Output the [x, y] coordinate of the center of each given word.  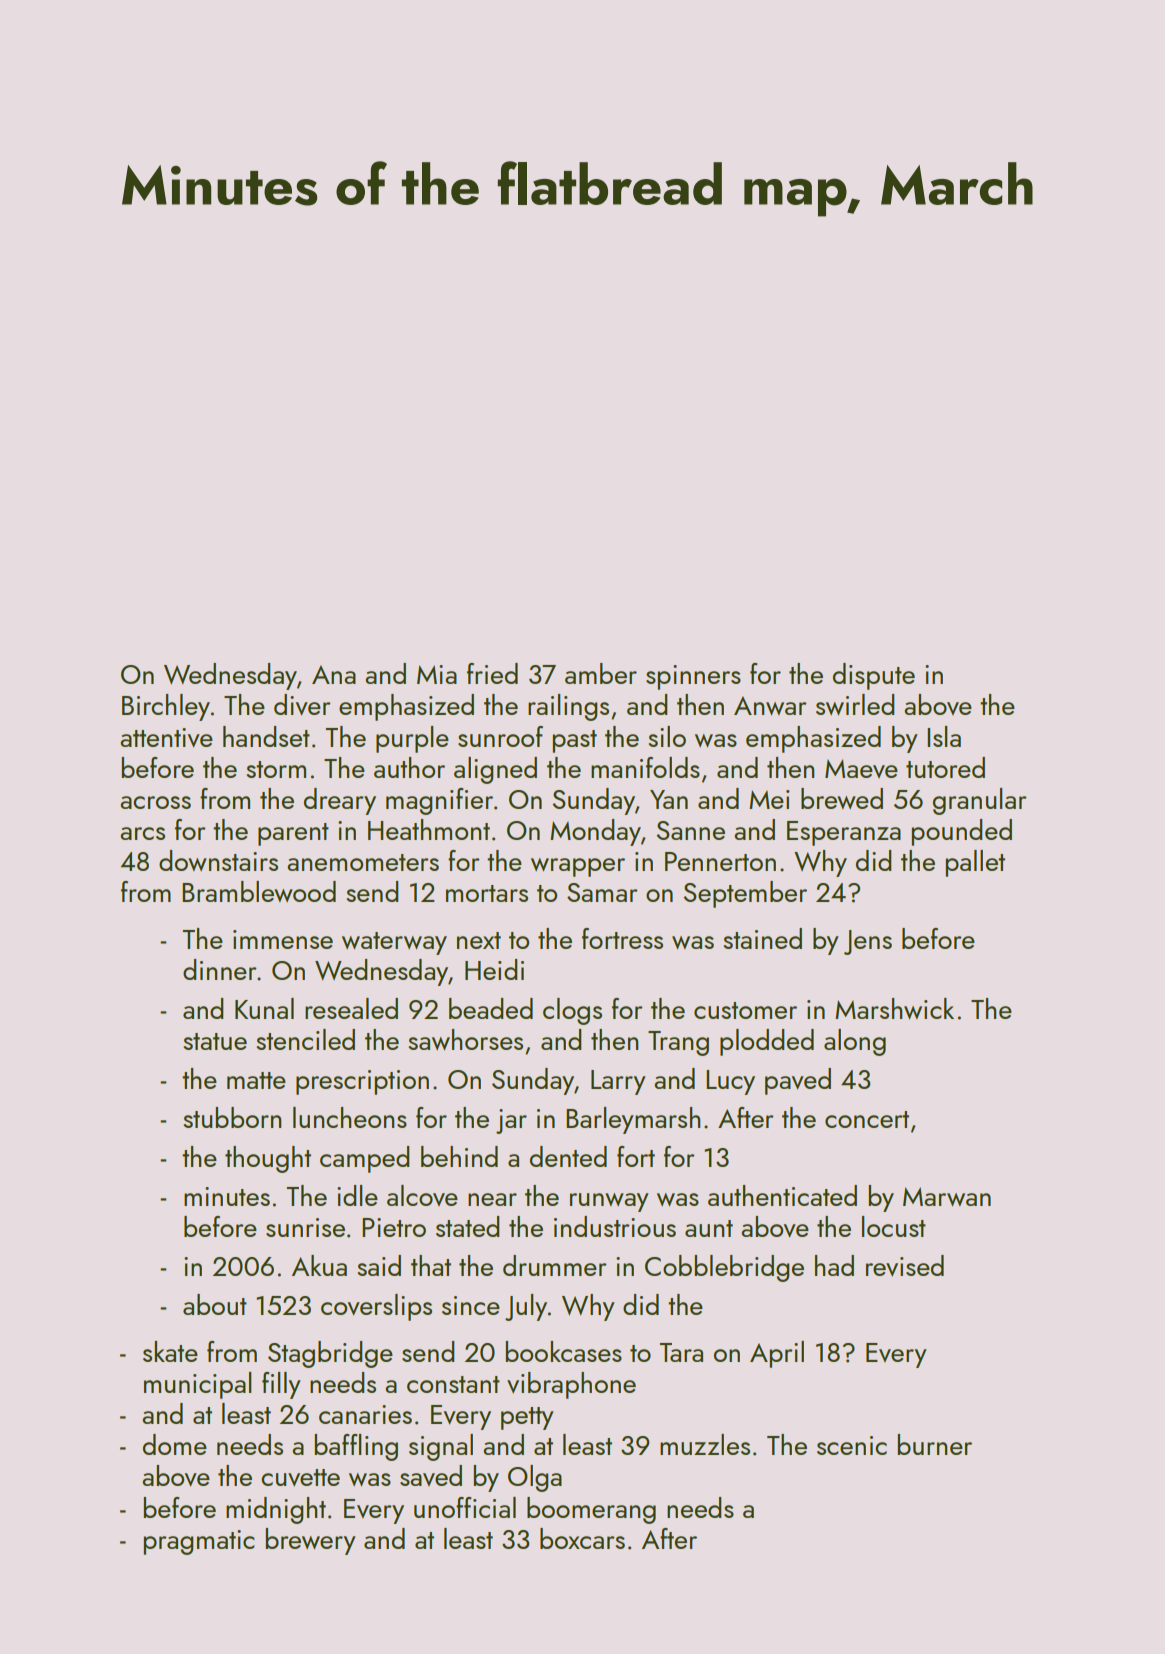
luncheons [350, 1117]
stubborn [232, 1117]
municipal [198, 1385]
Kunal [264, 1008]
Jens [868, 942]
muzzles [705, 1444]
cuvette [300, 1478]
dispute [874, 676]
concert [867, 1119]
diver [302, 705]
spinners [693, 677]
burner [934, 1444]
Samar [602, 892]
